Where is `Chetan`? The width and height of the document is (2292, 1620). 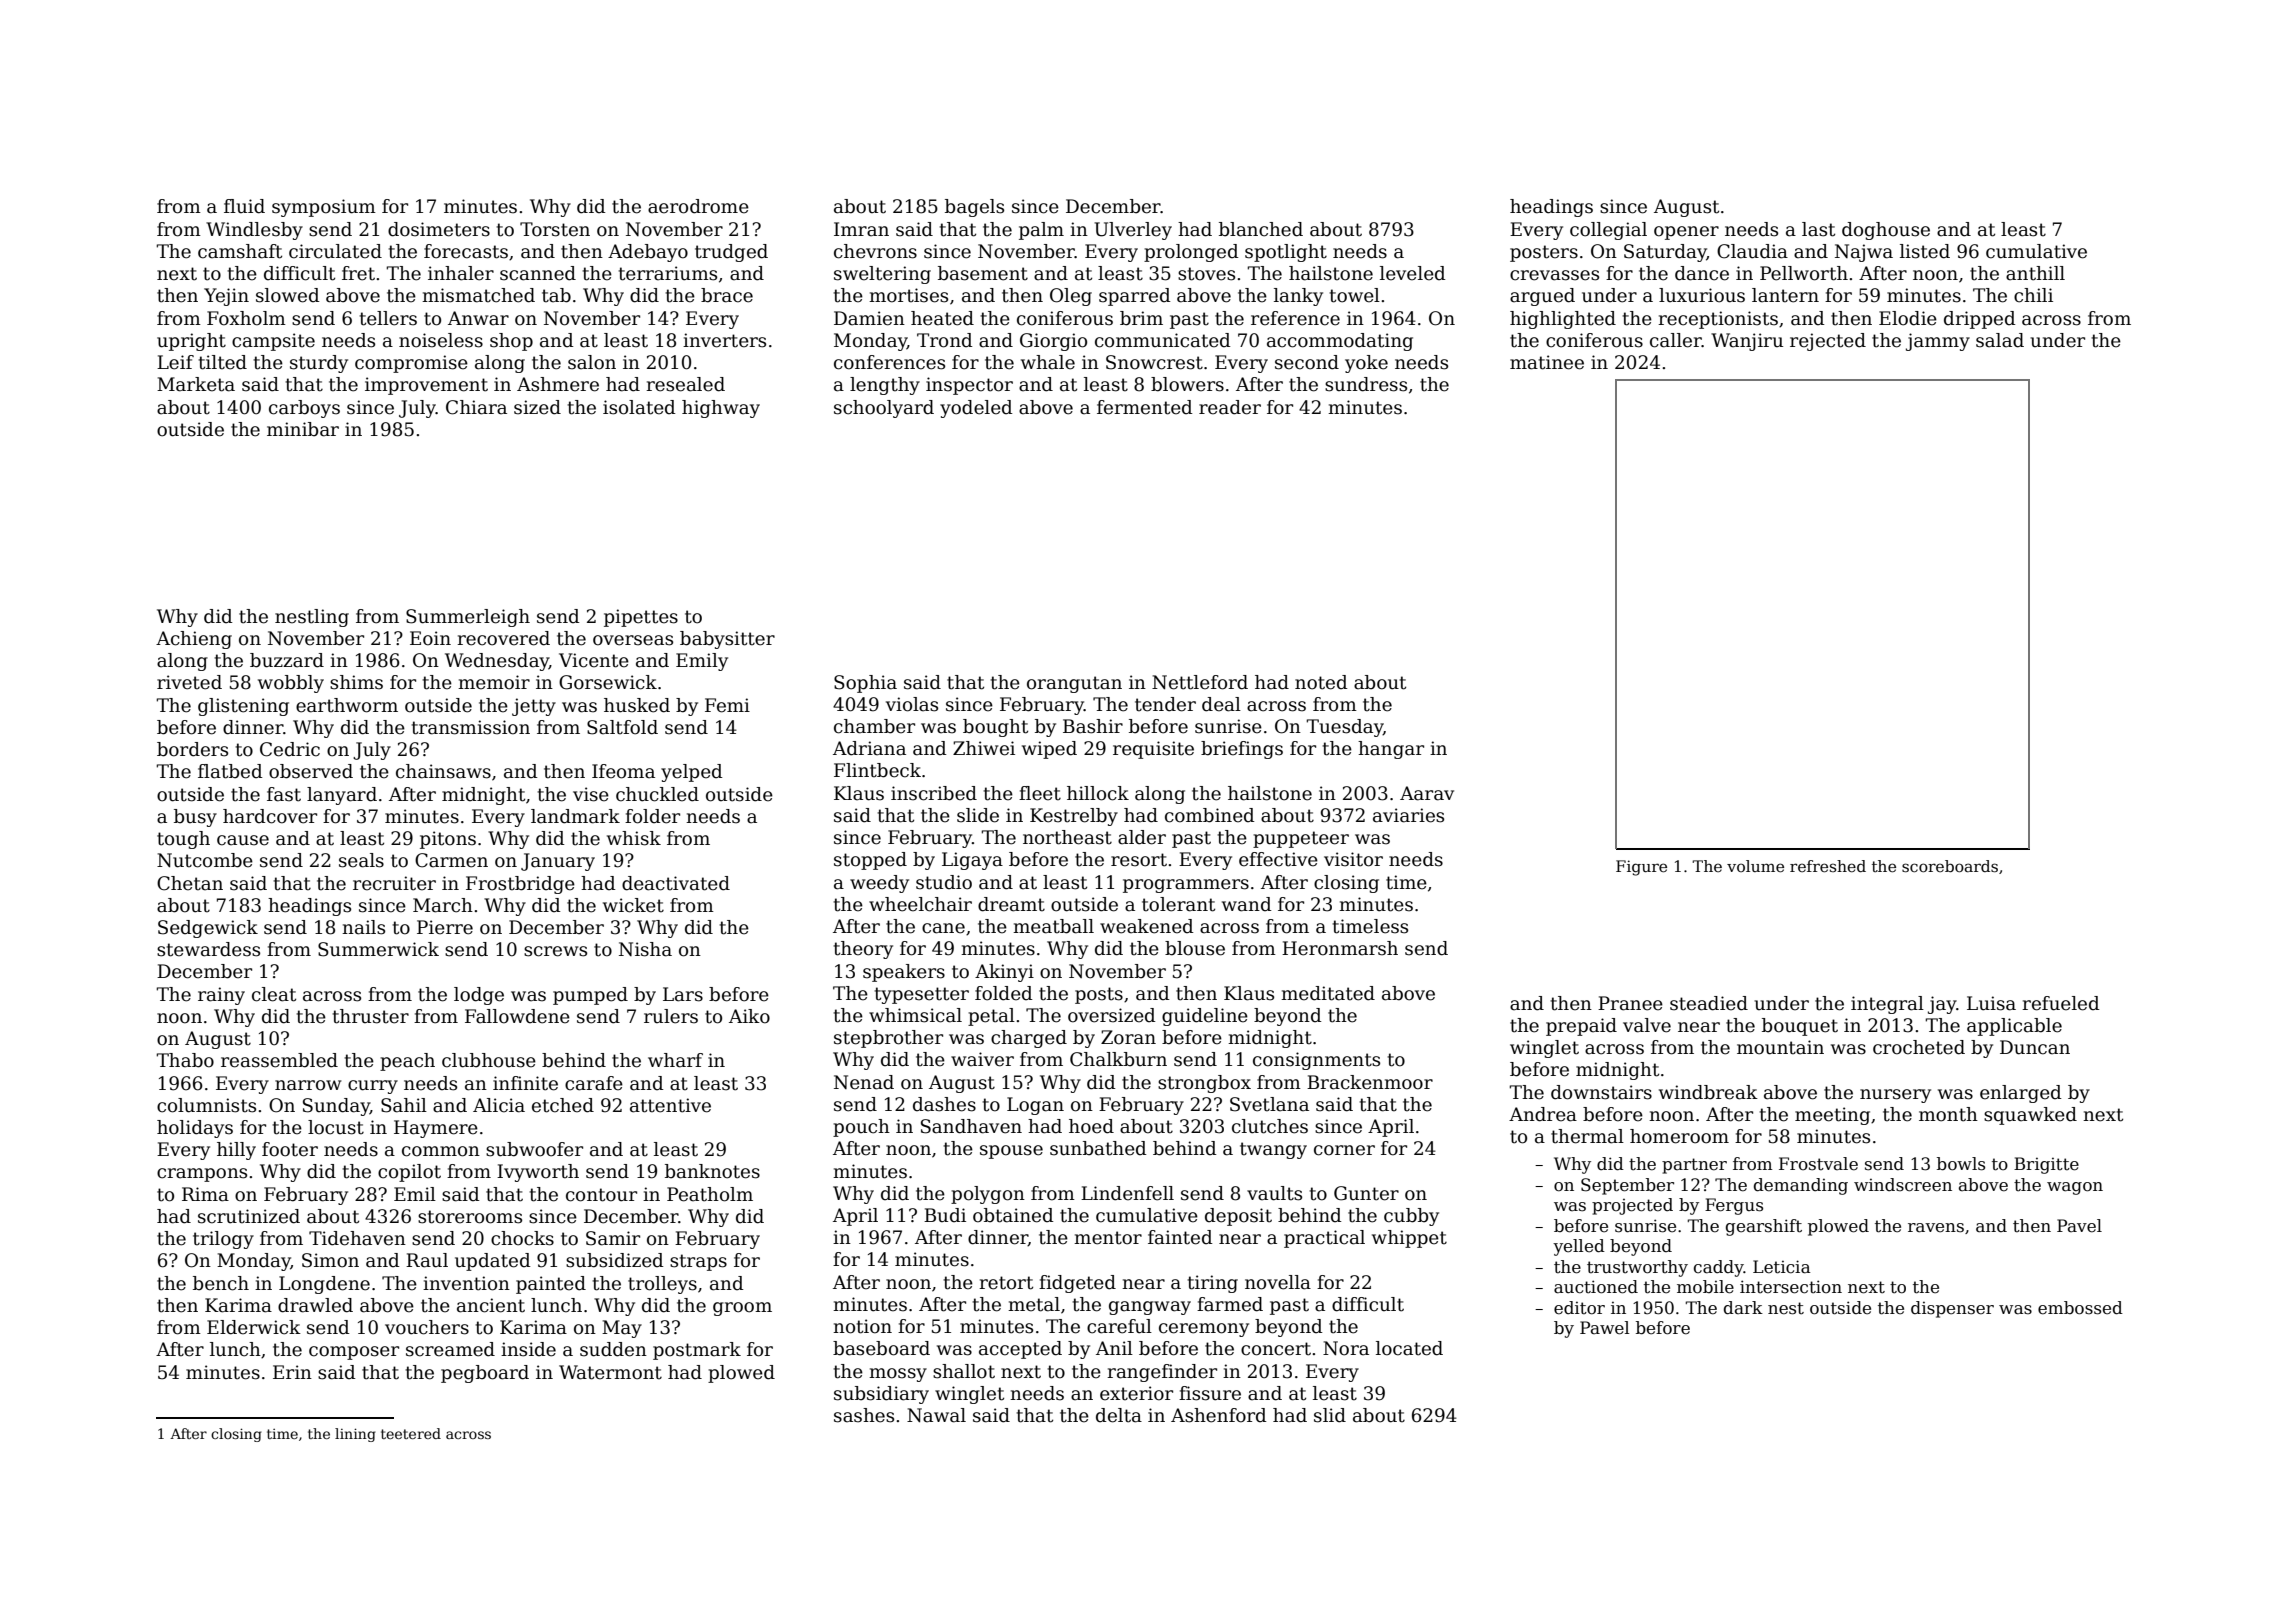
Chetan is located at coordinates (190, 883).
